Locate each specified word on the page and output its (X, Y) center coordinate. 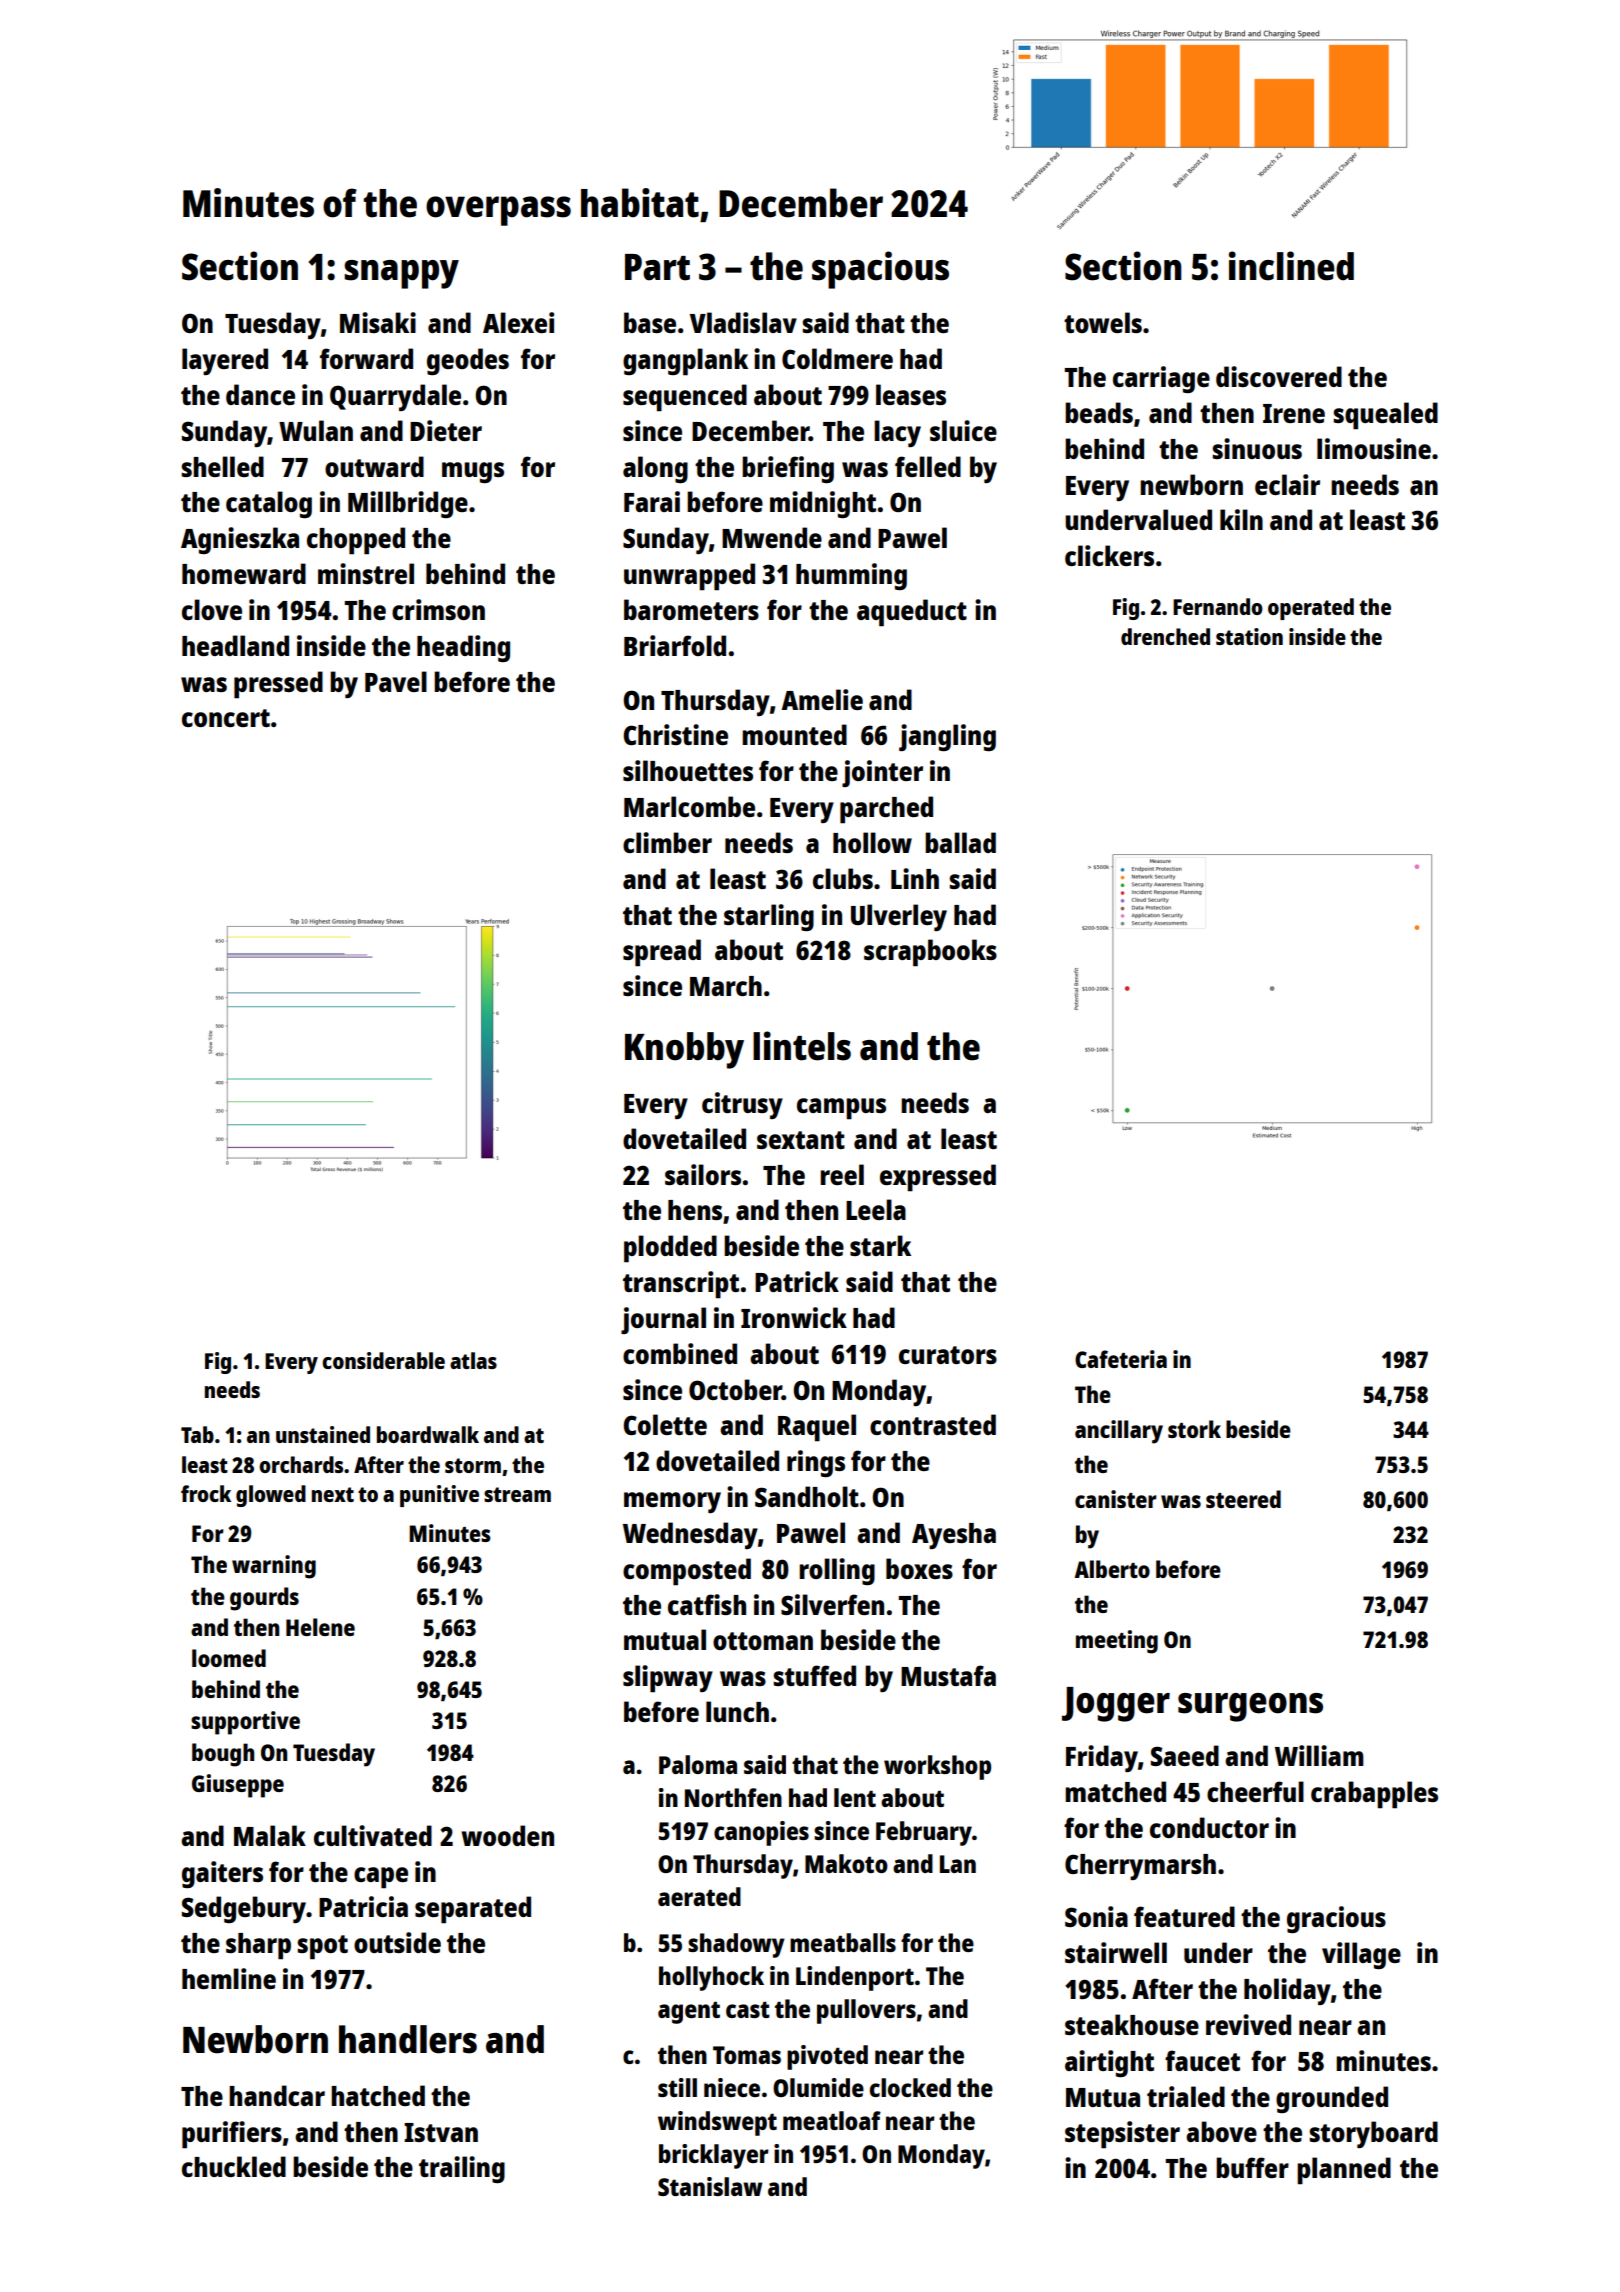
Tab (197, 1434)
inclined (1291, 266)
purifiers (232, 2135)
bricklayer (714, 2156)
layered (225, 361)
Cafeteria (1121, 1359)
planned (1344, 2171)
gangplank (685, 362)
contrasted (933, 1424)
